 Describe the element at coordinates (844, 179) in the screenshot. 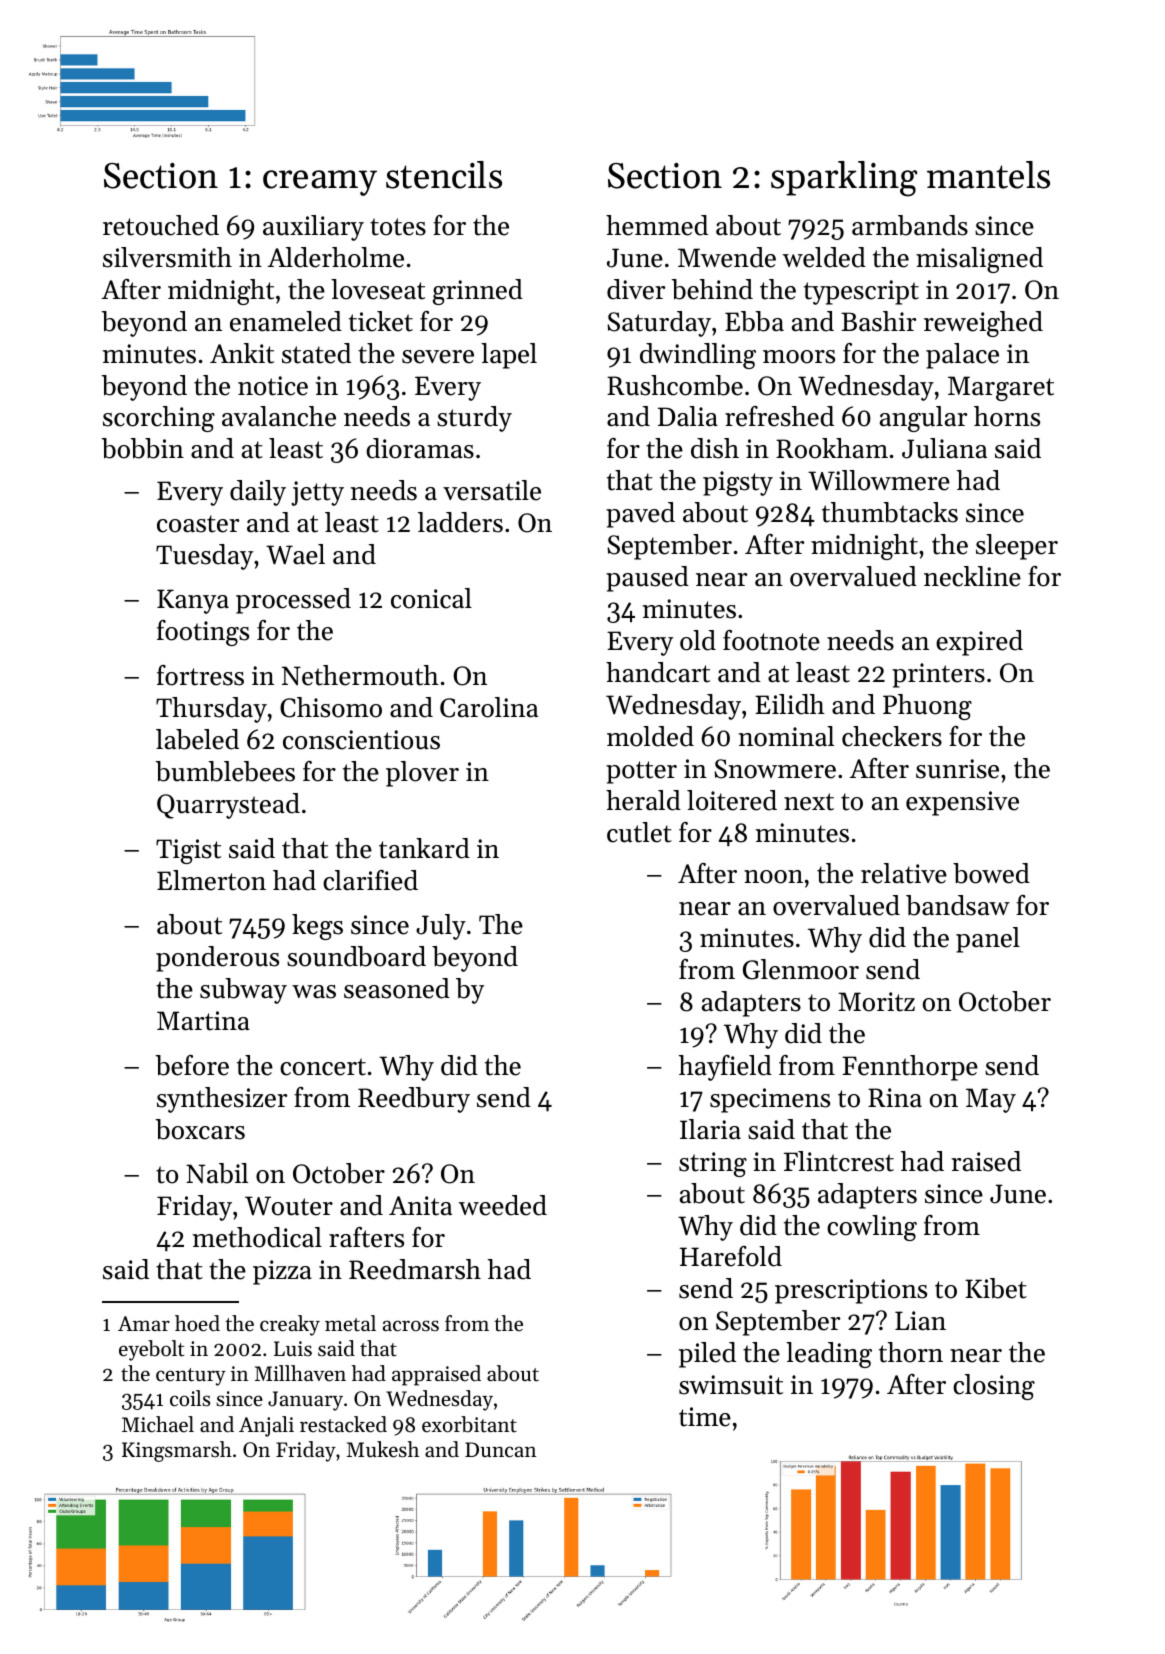

I see `sparkling` at that location.
